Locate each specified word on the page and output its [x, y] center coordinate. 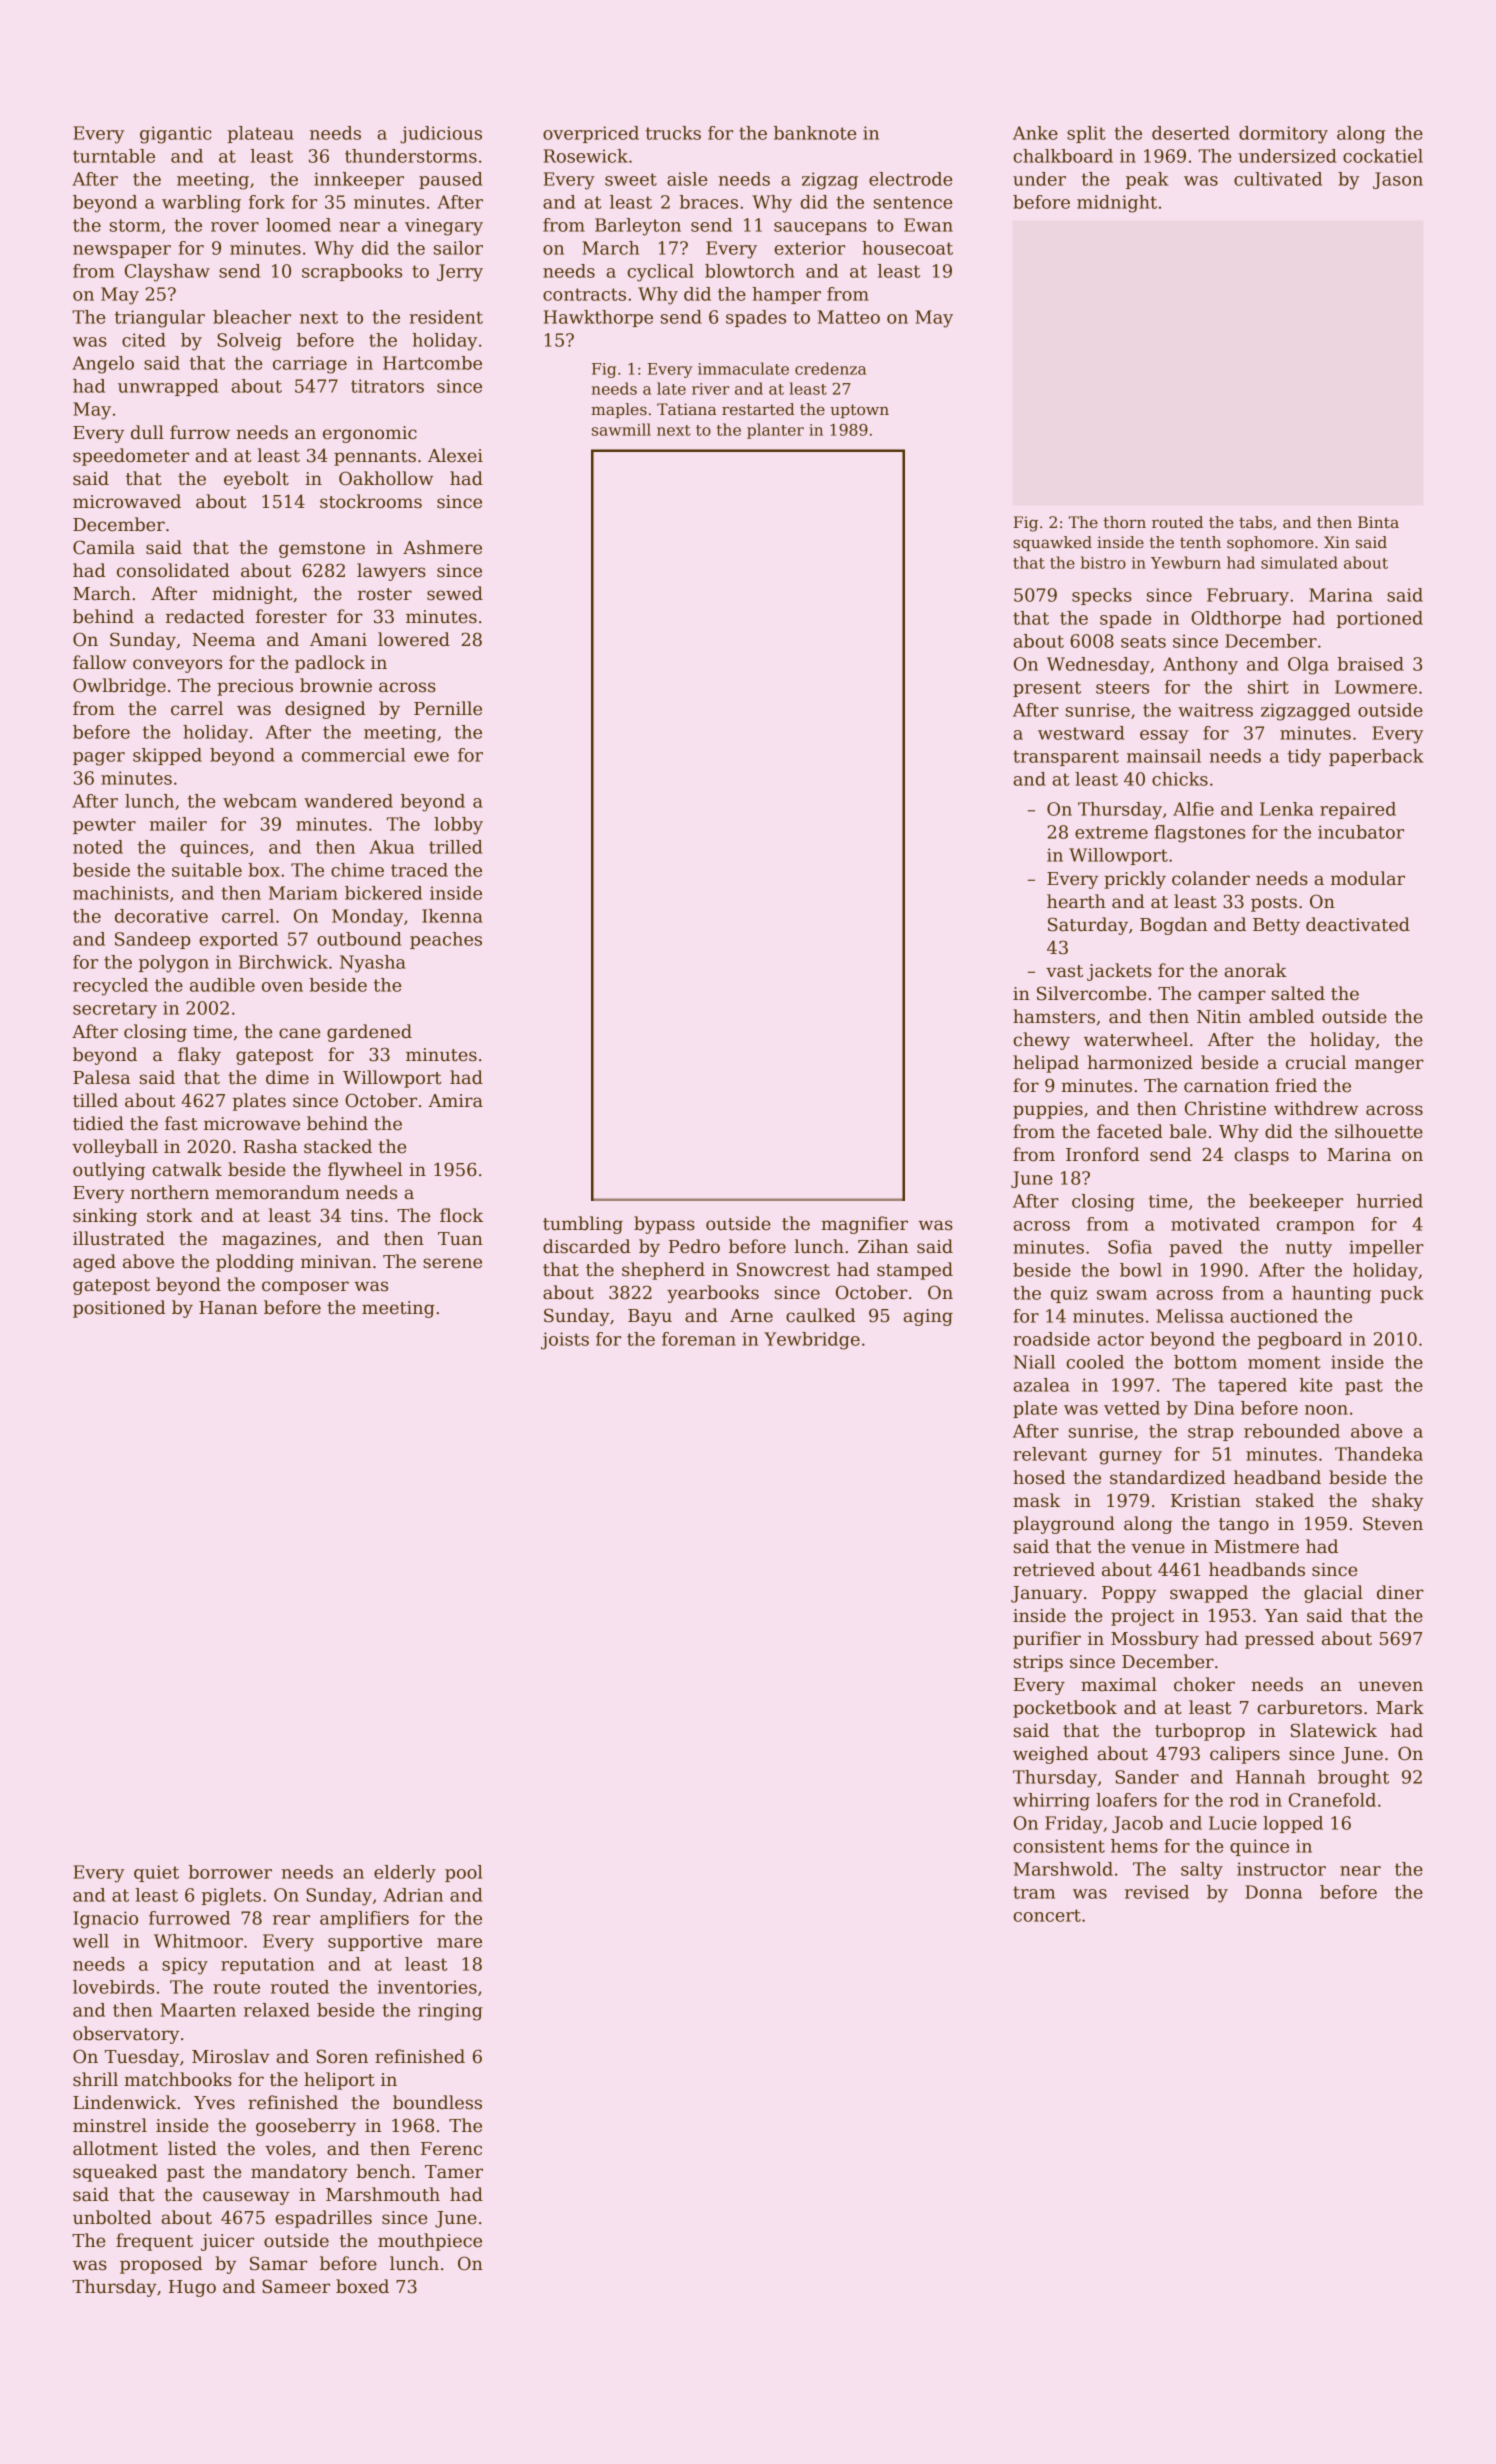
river [711, 389]
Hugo [192, 2288]
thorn [1124, 522]
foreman [699, 1339]
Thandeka [1379, 1454]
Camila [104, 547]
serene [452, 1263]
